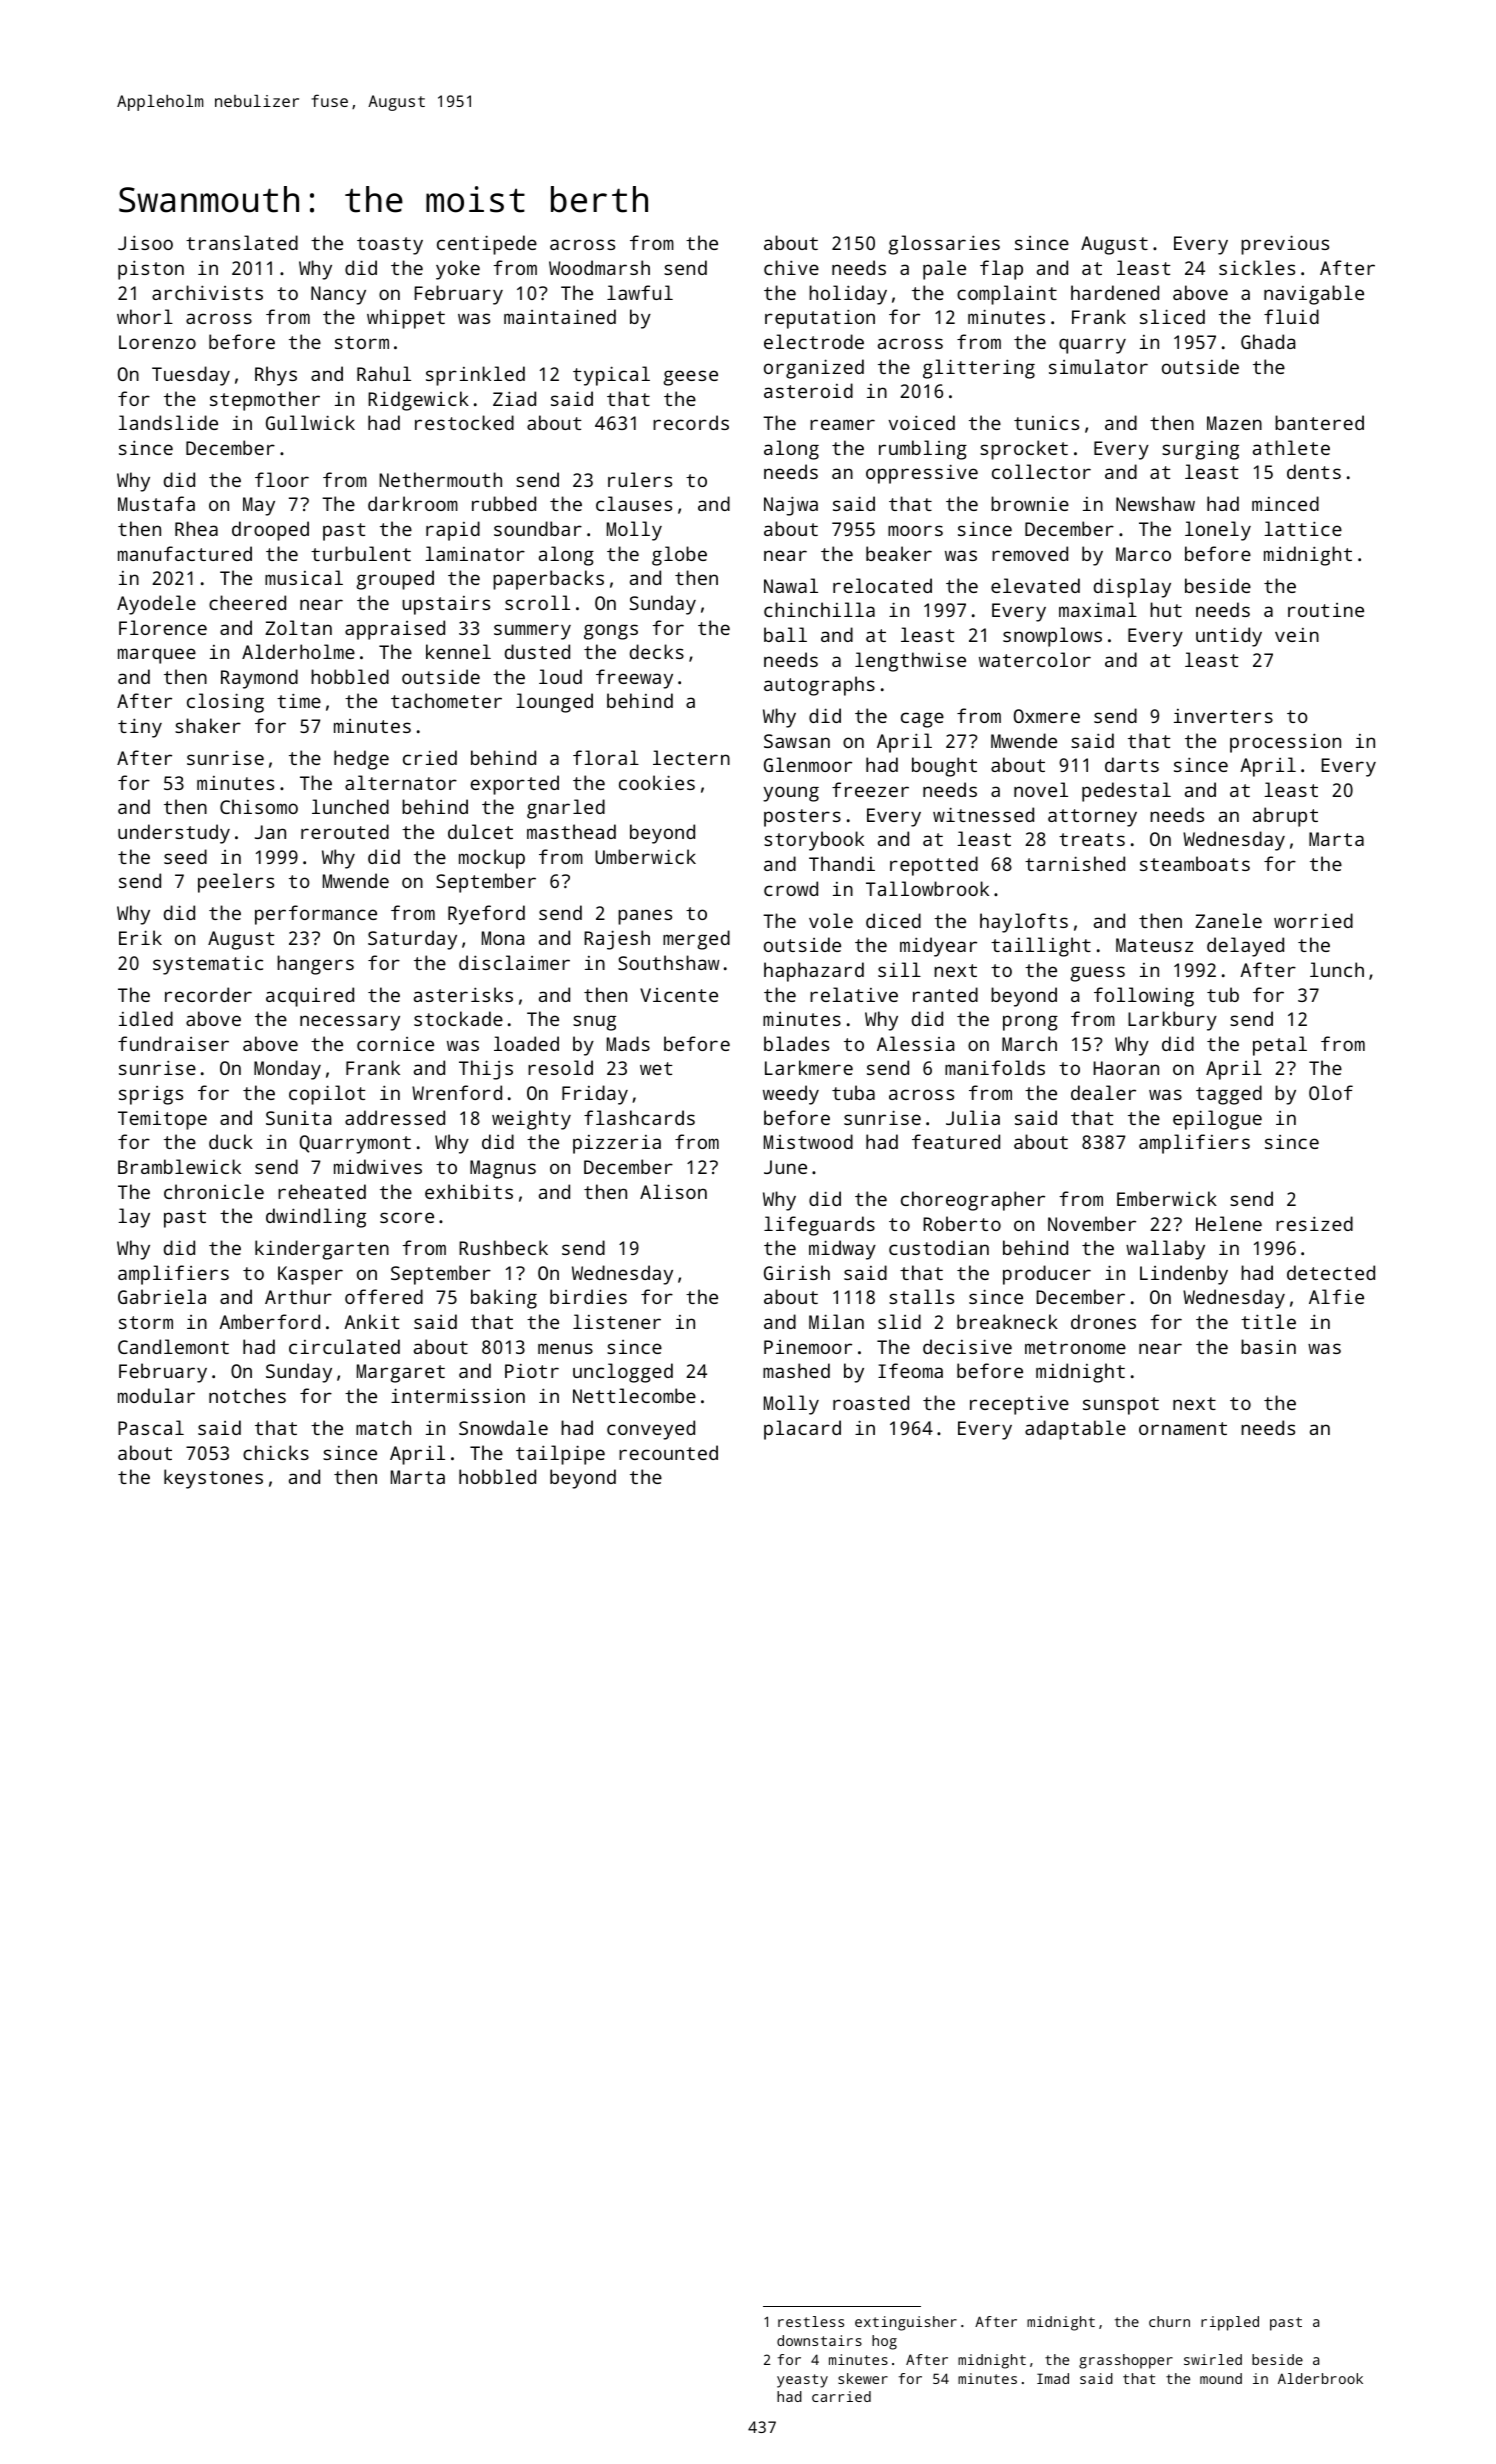 This page has height=2464, width=1496. I want to click on glossaries, so click(944, 245).
